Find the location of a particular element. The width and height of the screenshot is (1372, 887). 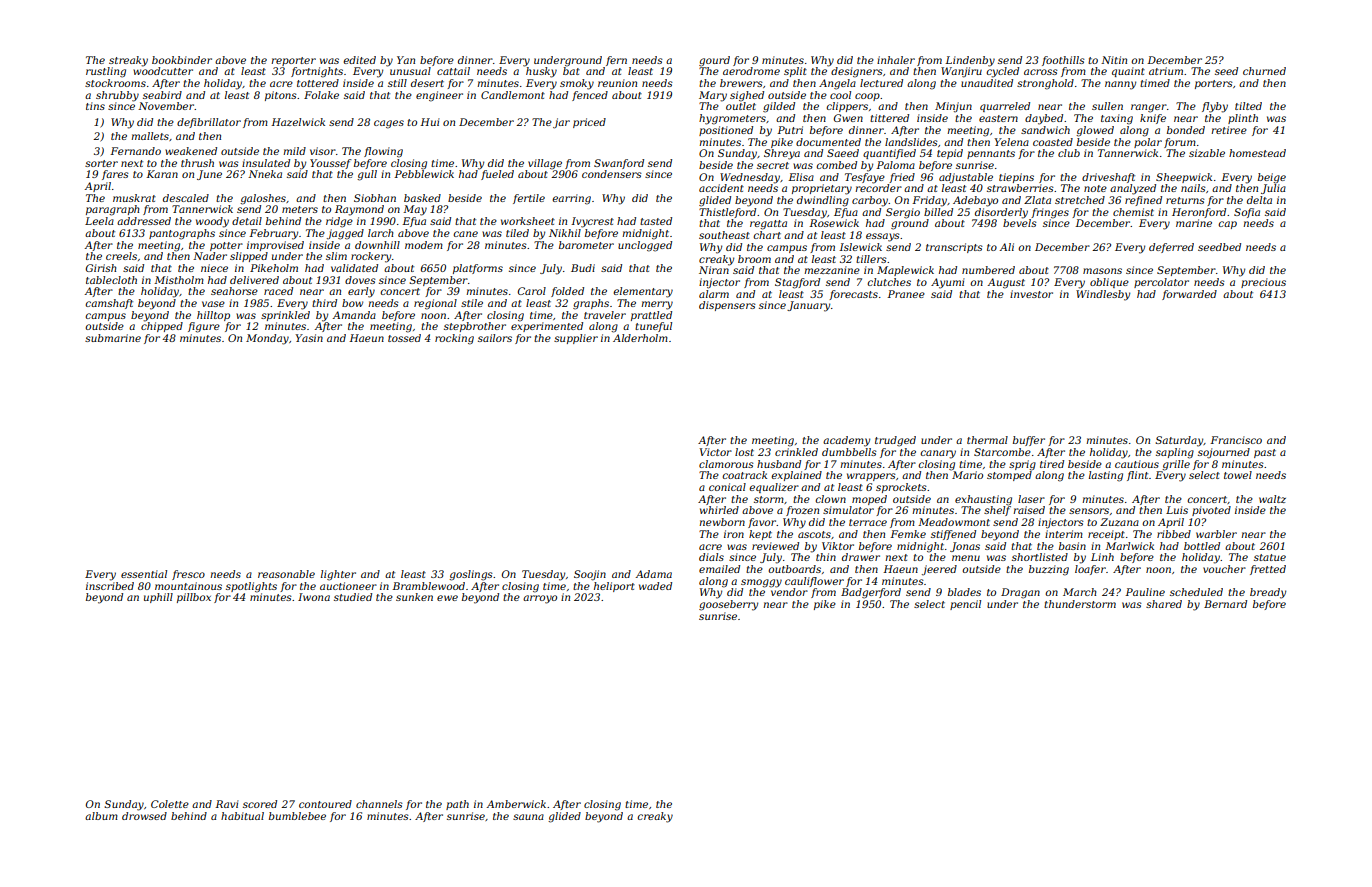

pencil is located at coordinates (965, 605).
